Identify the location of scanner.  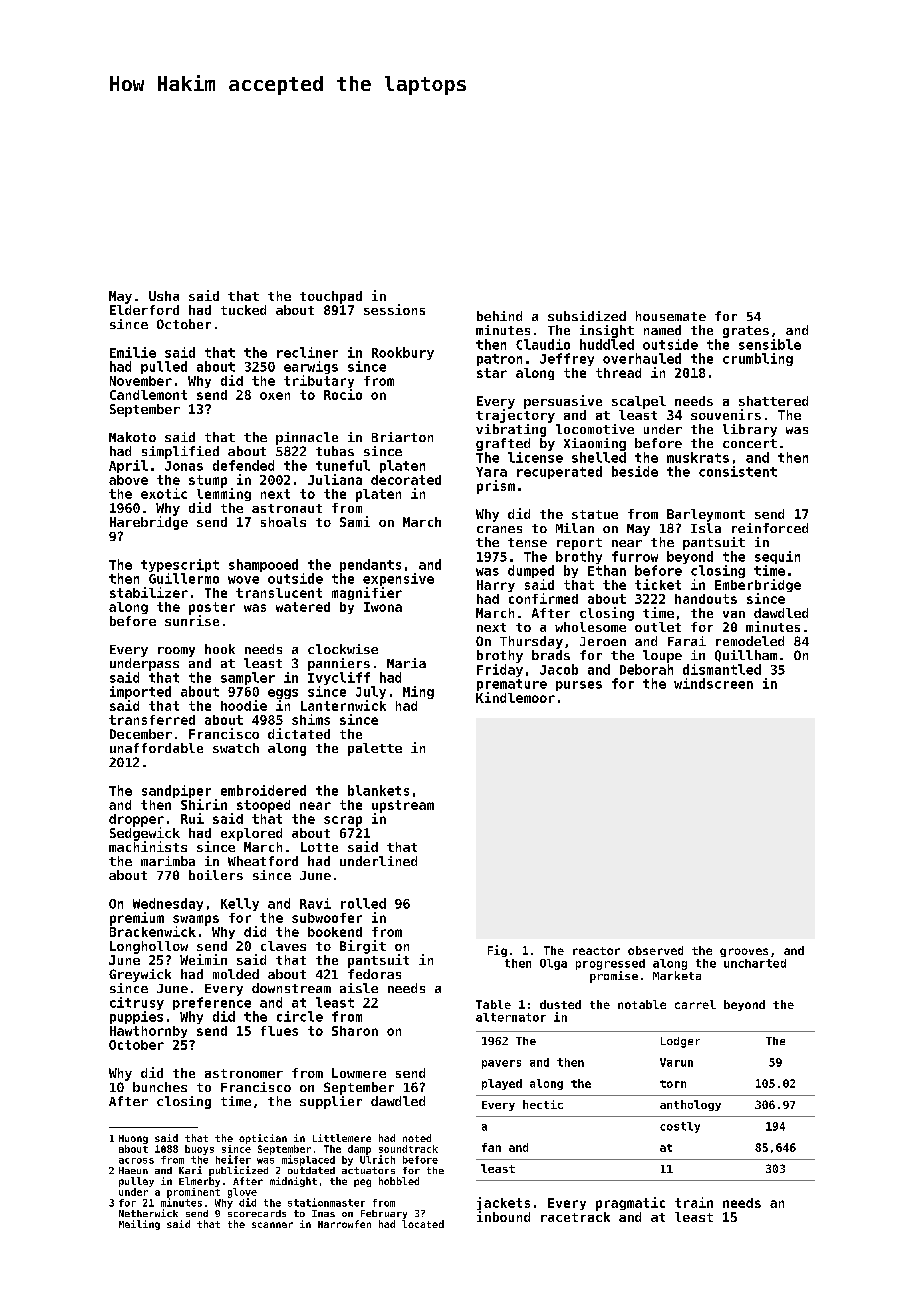
(272, 1225).
